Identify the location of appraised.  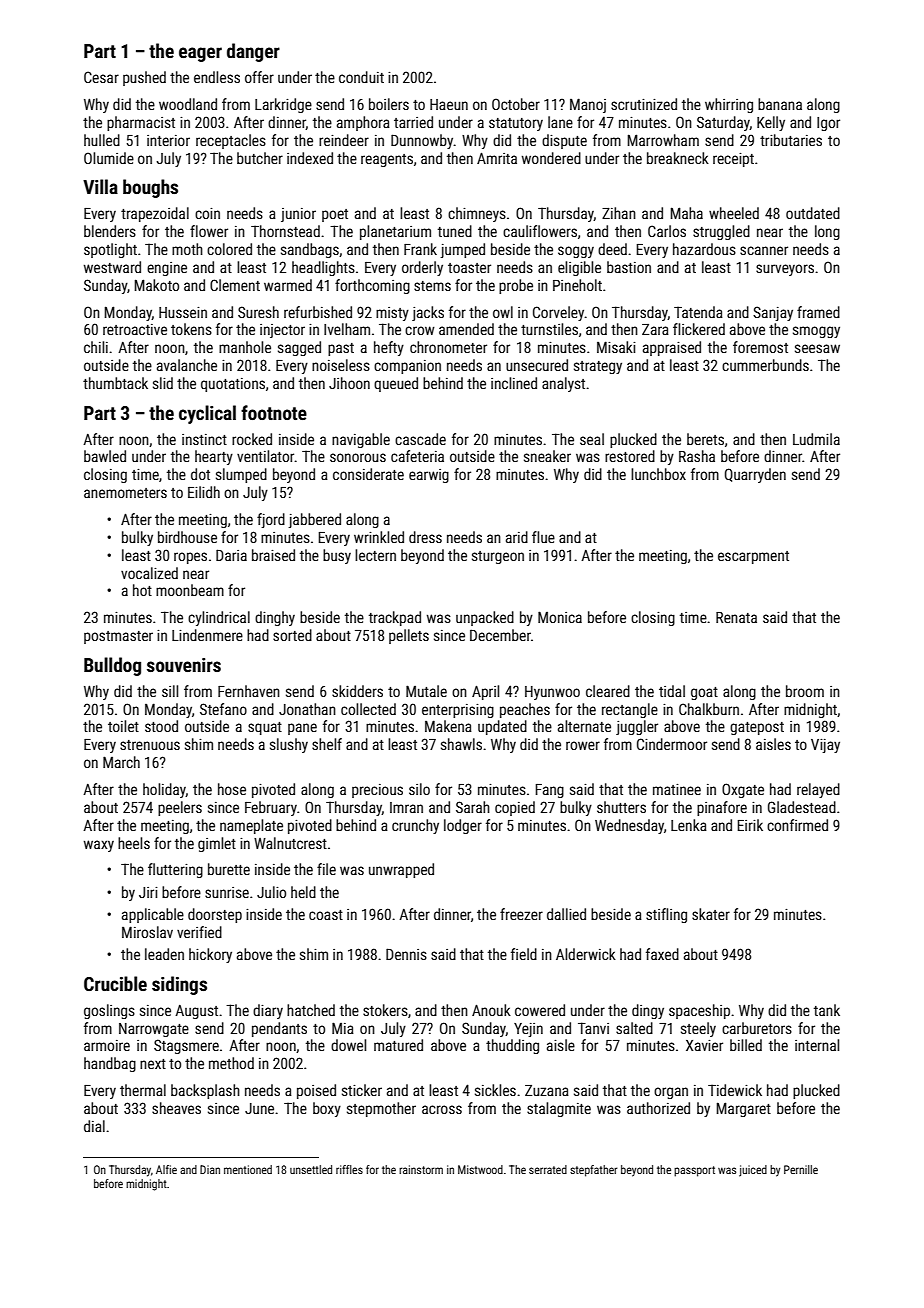
(672, 348).
